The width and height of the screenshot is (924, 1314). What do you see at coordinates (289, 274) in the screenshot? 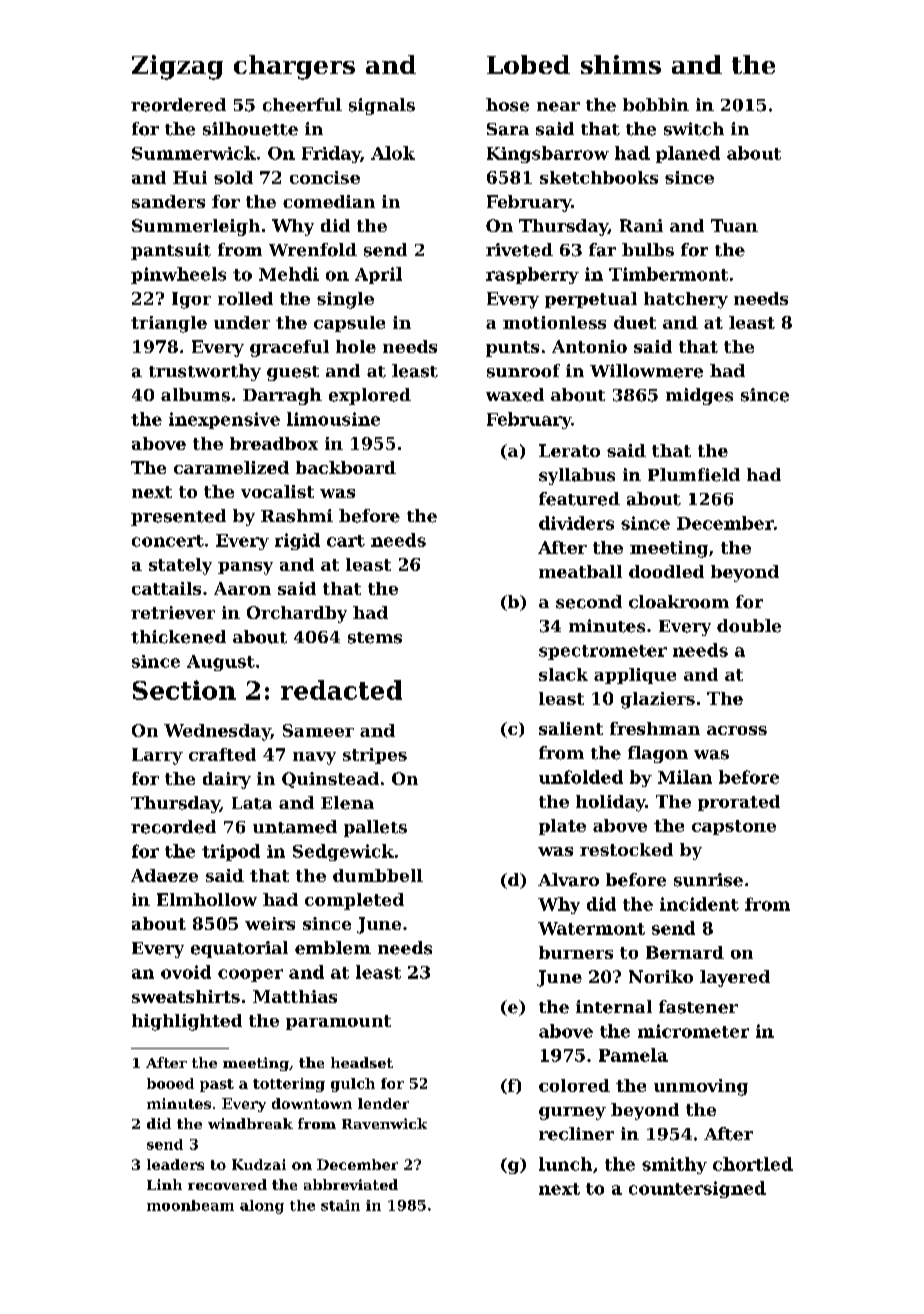
I see `Mehdi` at bounding box center [289, 274].
